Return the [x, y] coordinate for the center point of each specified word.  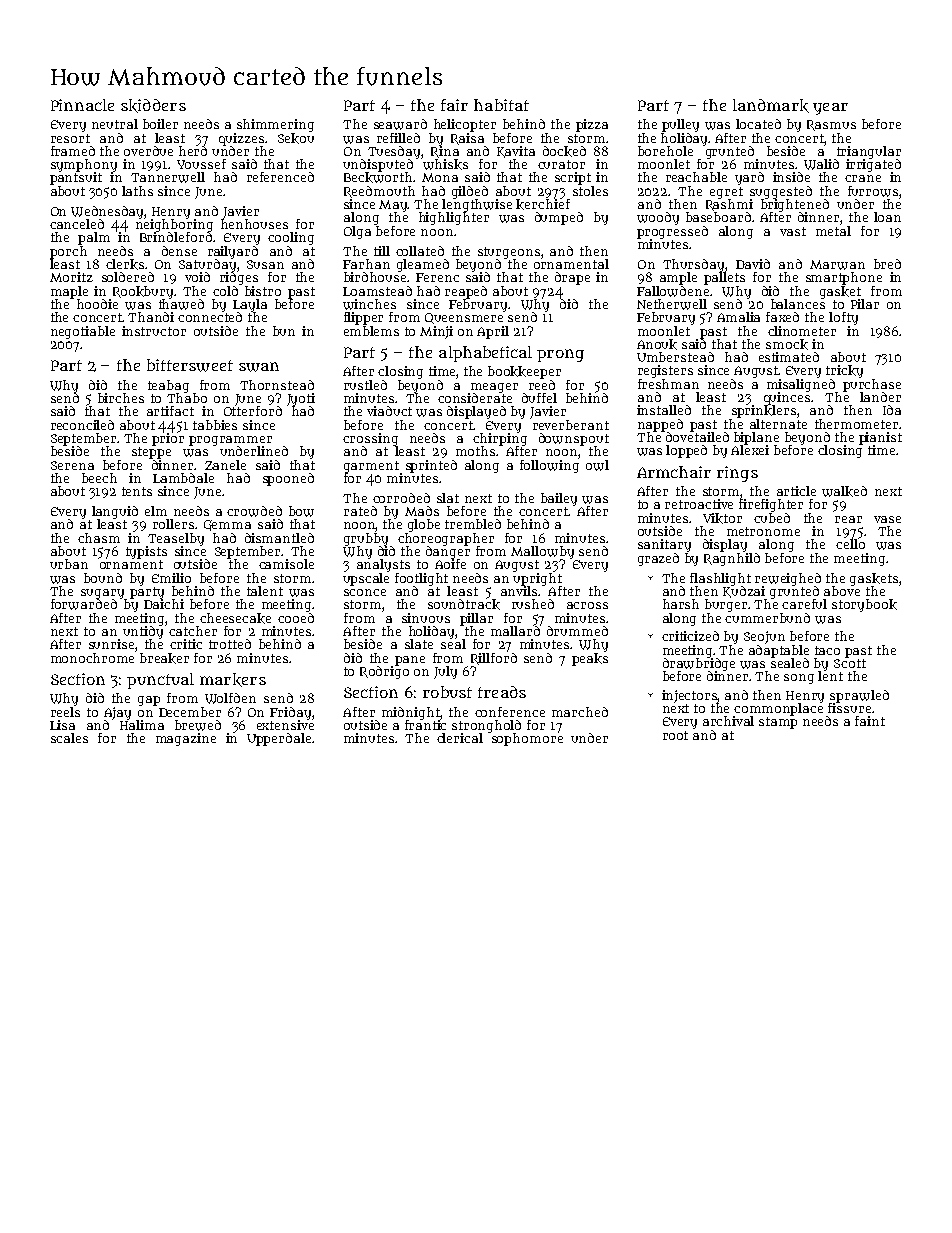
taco [827, 650]
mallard [515, 631]
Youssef [201, 164]
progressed [672, 232]
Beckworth [378, 177]
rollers [173, 524]
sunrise [111, 644]
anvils [519, 591]
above [842, 591]
